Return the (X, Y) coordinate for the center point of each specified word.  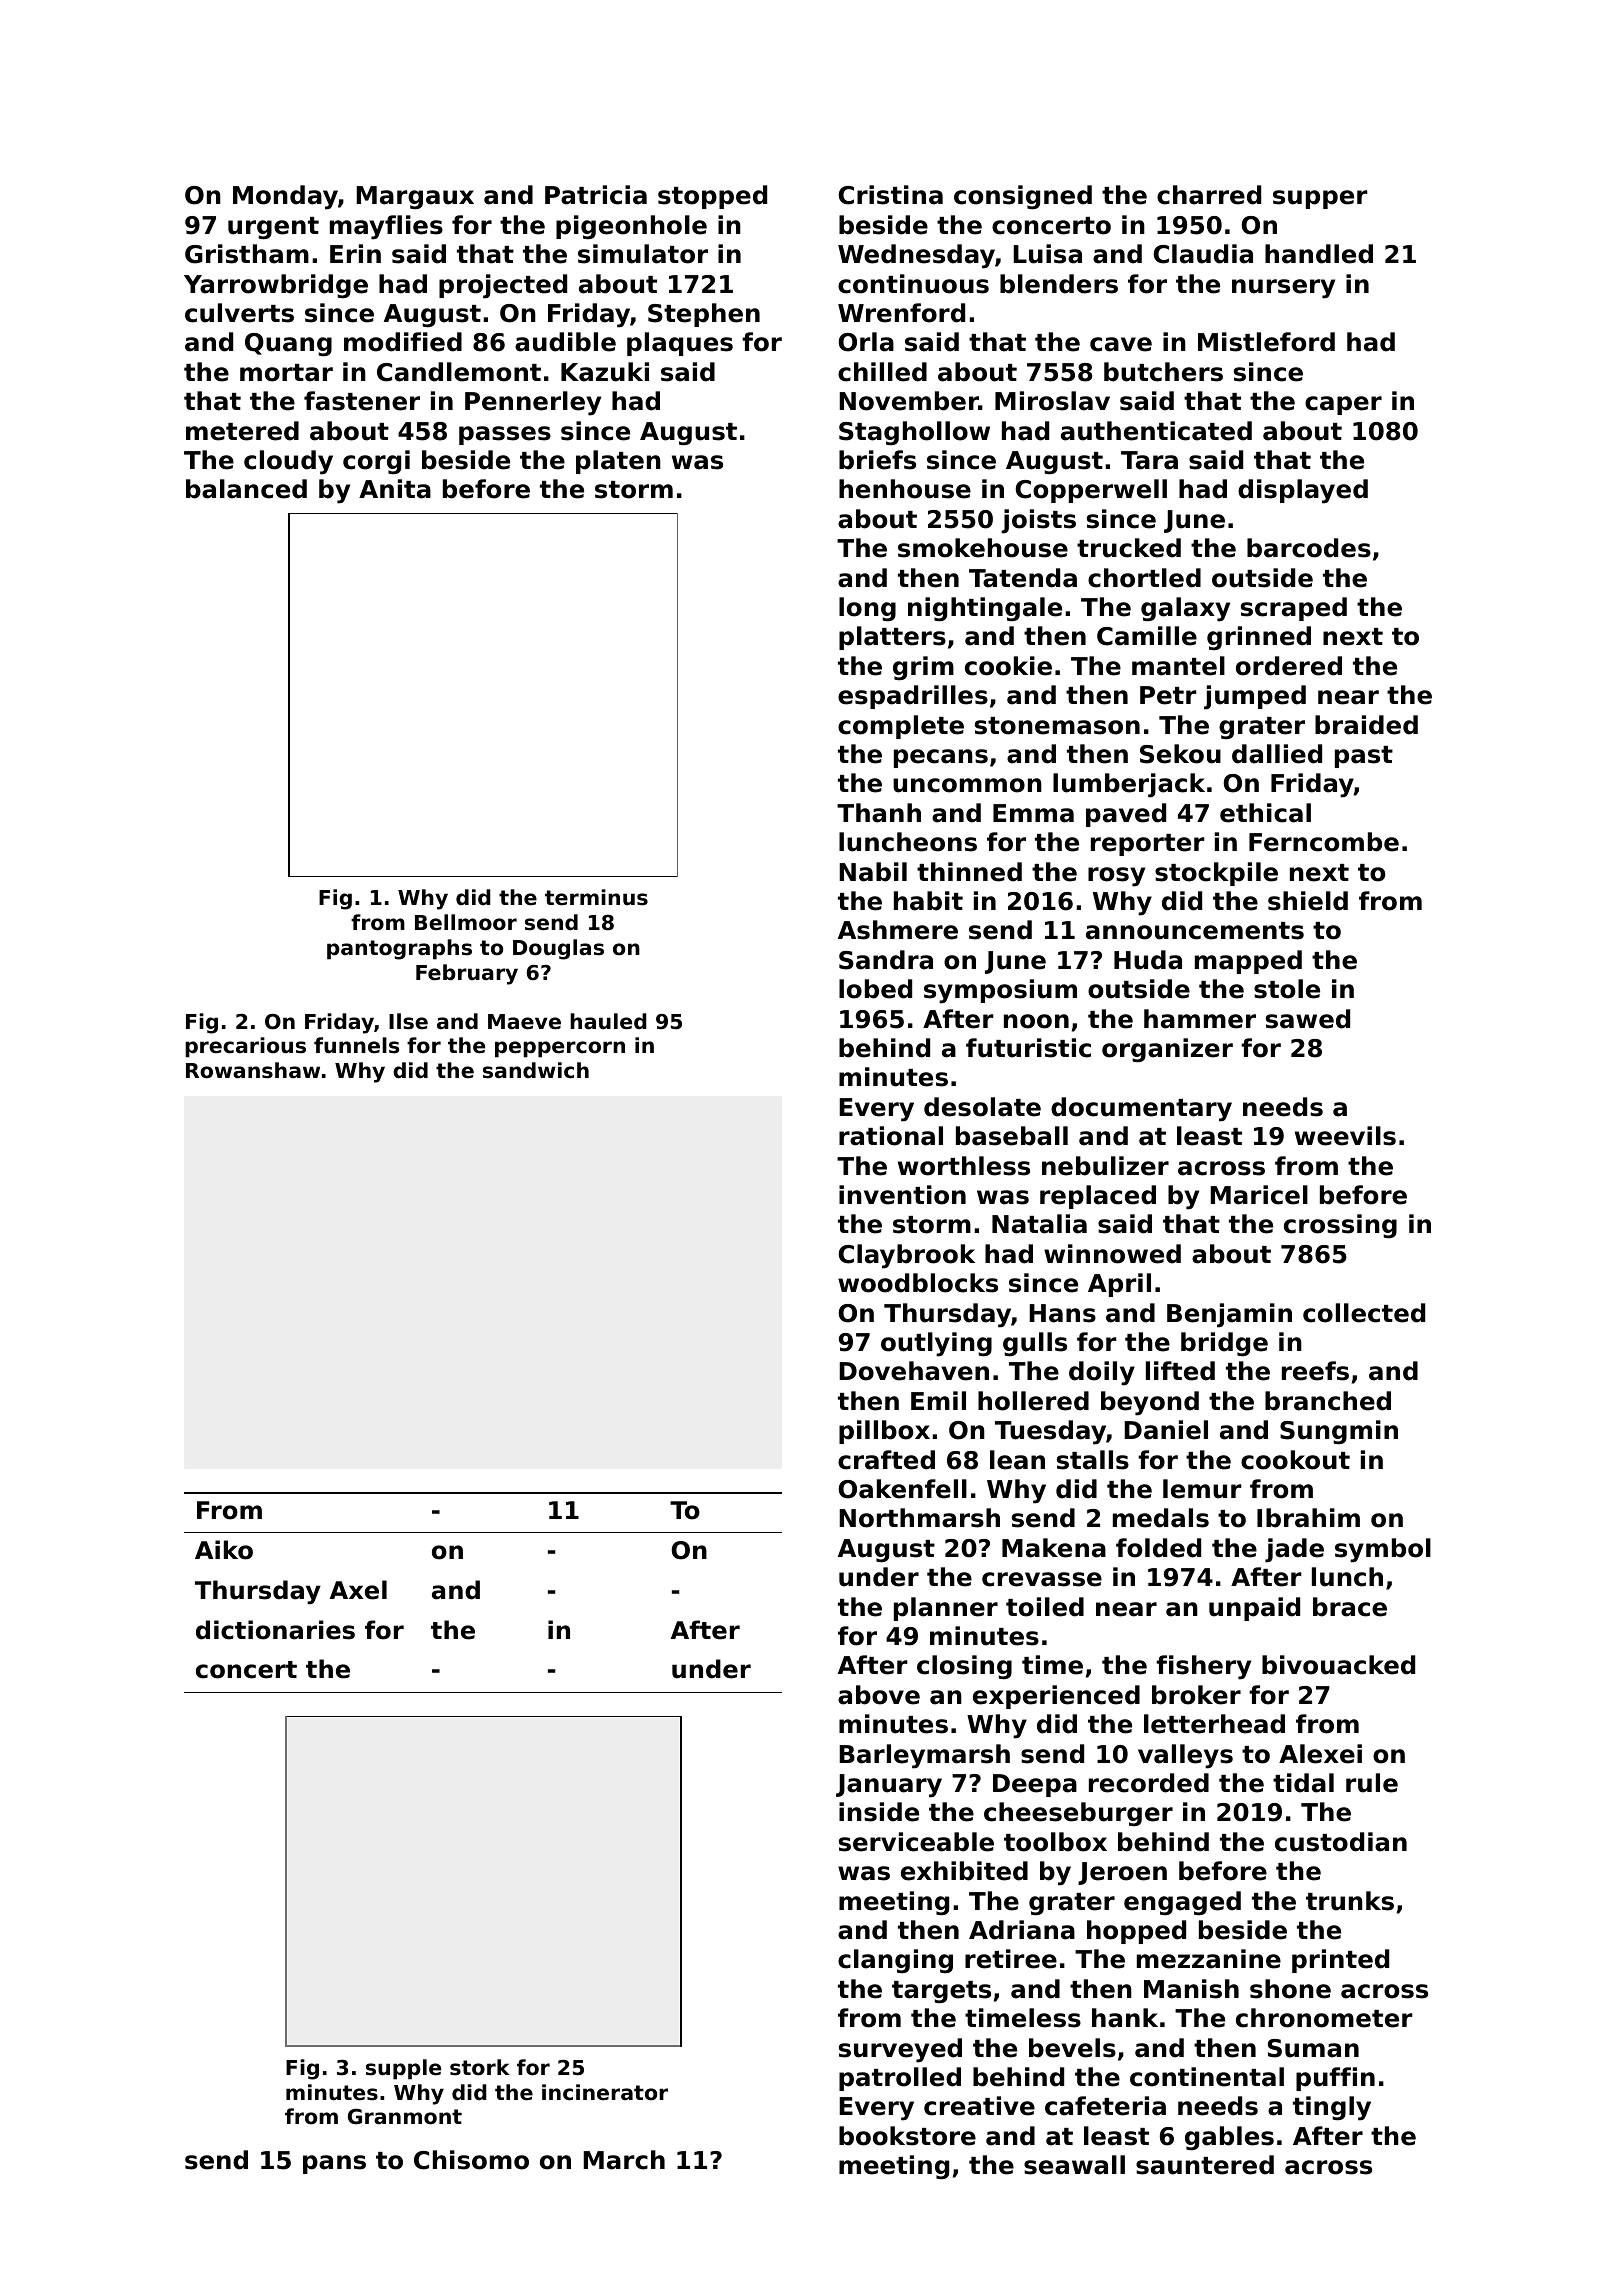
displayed (1303, 491)
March (624, 2160)
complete (901, 727)
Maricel (1259, 1195)
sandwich (536, 1070)
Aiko (224, 1550)
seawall (1074, 2165)
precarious (245, 1047)
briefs (877, 460)
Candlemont (459, 372)
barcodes (1309, 548)
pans (334, 2164)
